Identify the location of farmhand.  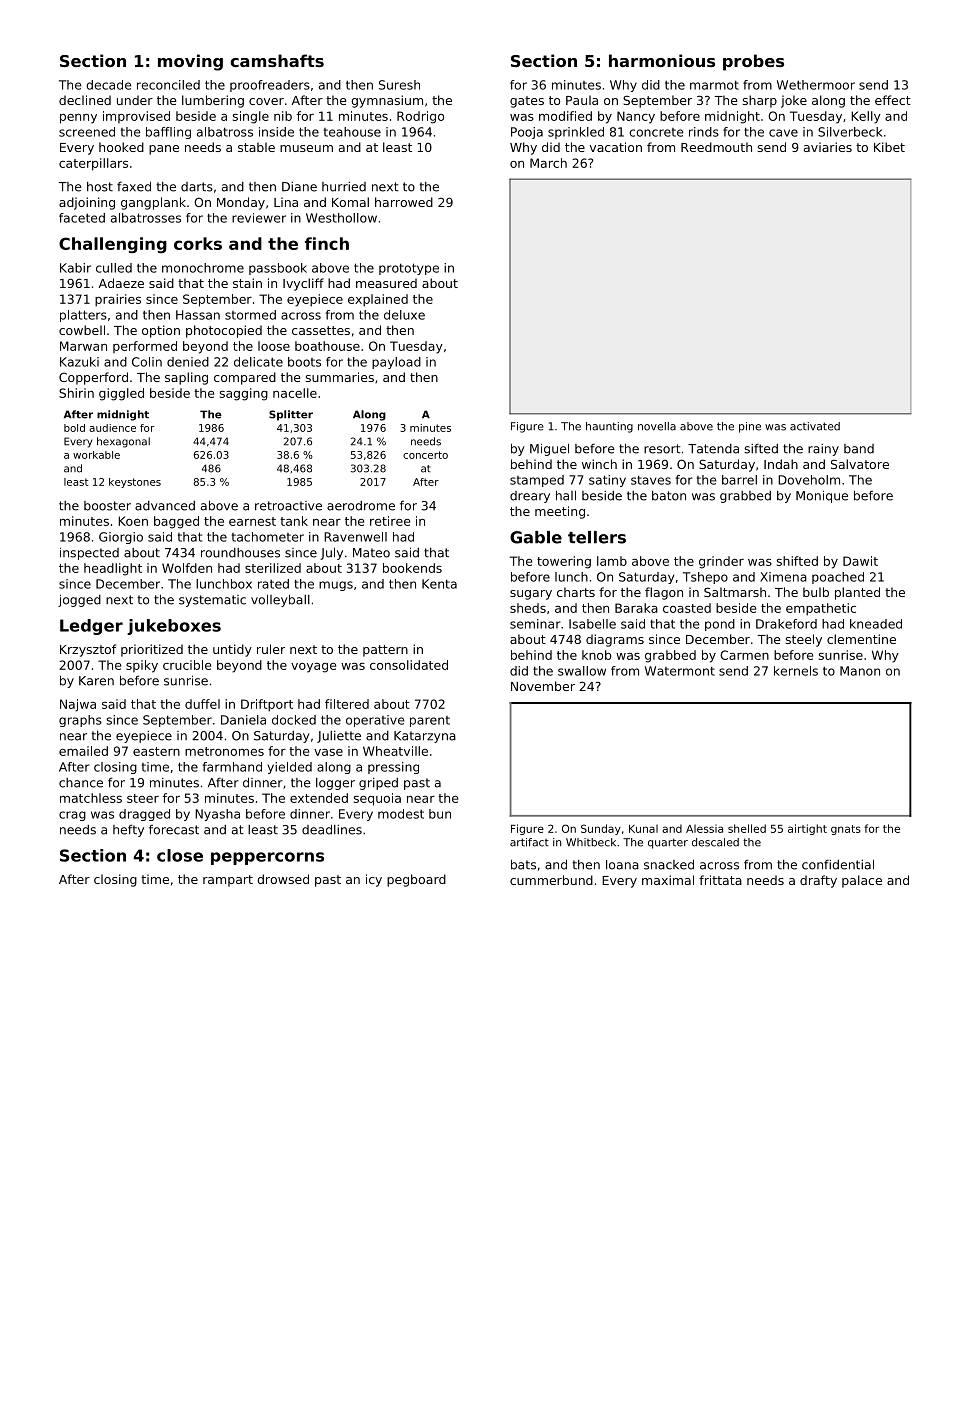
(232, 767).
